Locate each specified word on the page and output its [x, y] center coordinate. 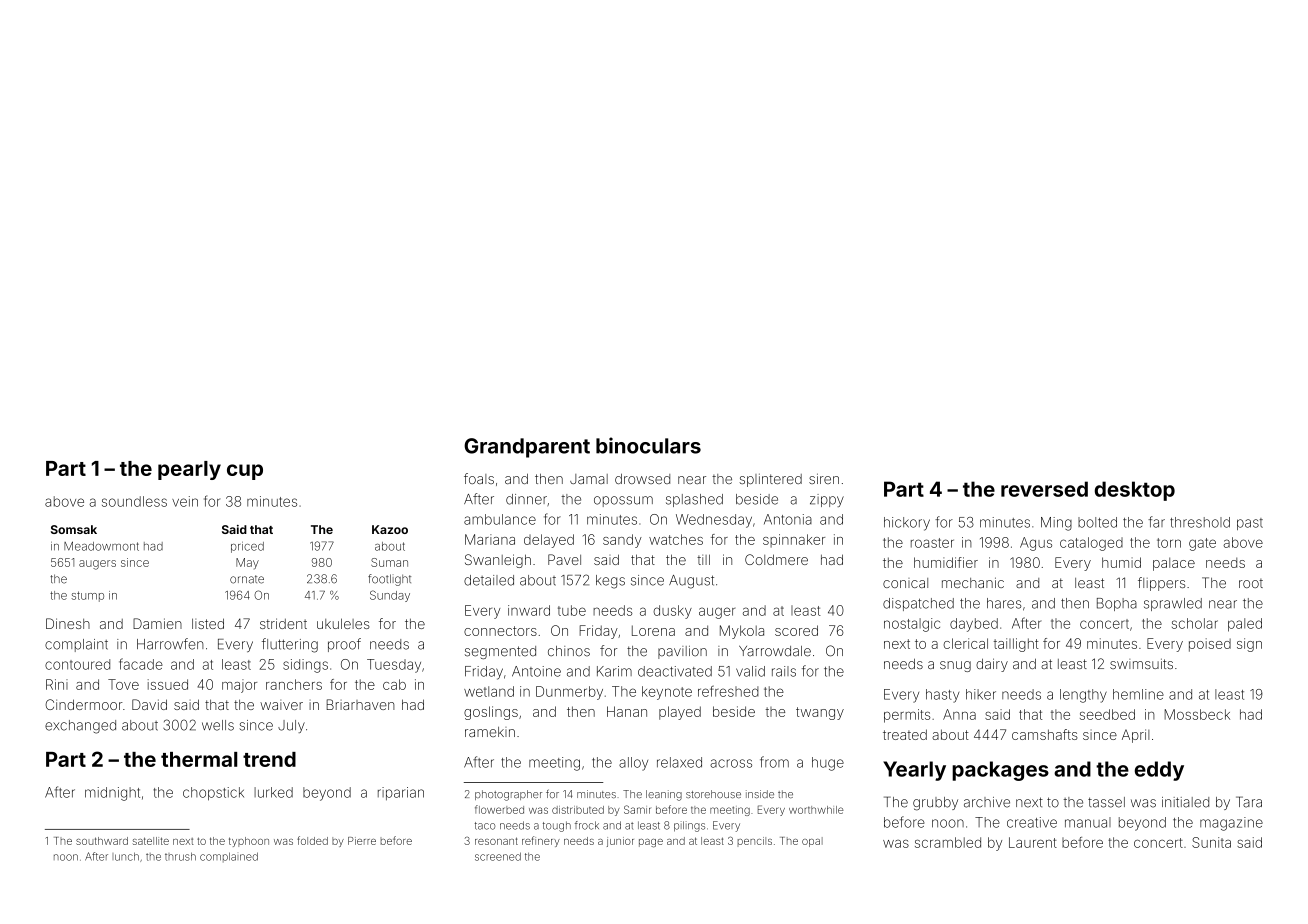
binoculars [648, 445]
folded [312, 840]
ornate [247, 579]
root [1251, 583]
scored [796, 630]
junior [620, 842]
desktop [1135, 491]
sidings [305, 666]
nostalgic [912, 625]
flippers [1161, 584]
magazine [1231, 824]
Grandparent [527, 448]
